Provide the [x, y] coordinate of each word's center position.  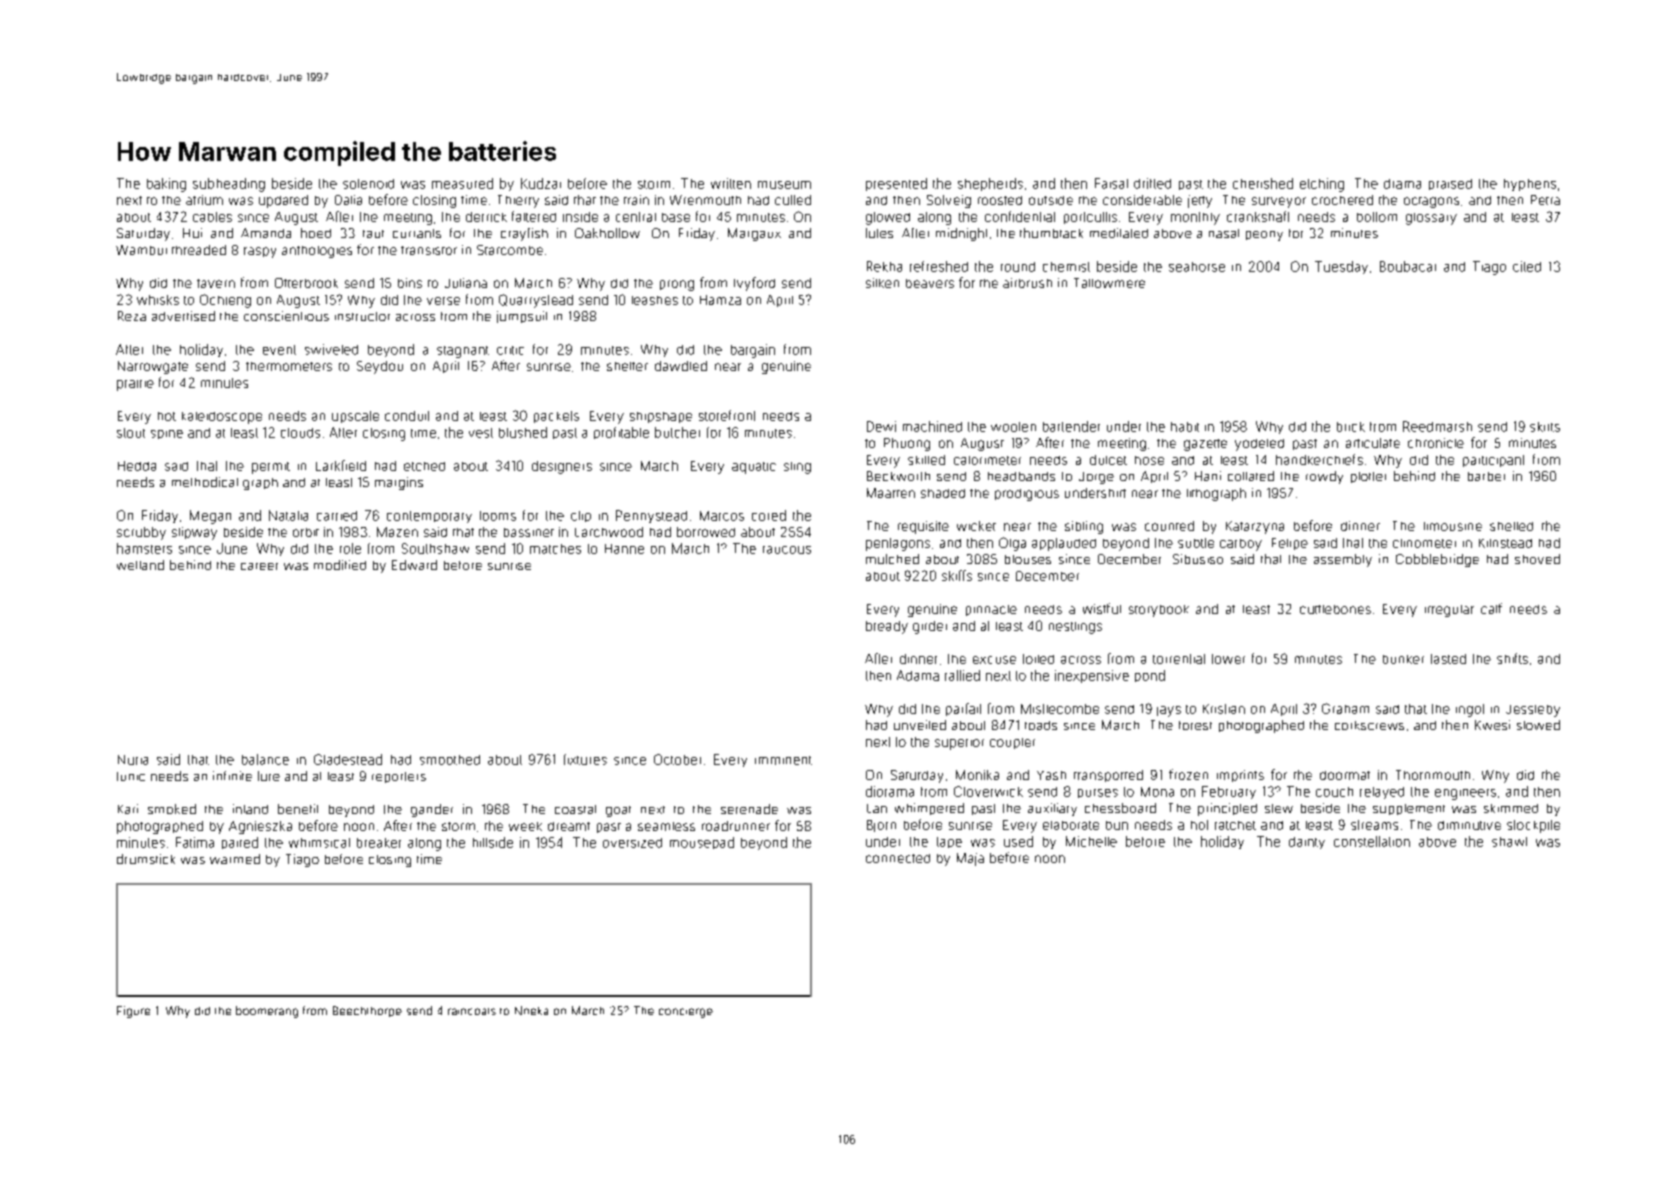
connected [898, 858]
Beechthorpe [367, 1011]
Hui [192, 233]
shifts [1512, 658]
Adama [918, 675]
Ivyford [754, 284]
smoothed [450, 760]
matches [555, 549]
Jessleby [1533, 711]
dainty [1307, 843]
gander [432, 810]
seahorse [1197, 267]
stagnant [463, 352]
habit [1185, 427]
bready [887, 627]
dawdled [681, 366]
